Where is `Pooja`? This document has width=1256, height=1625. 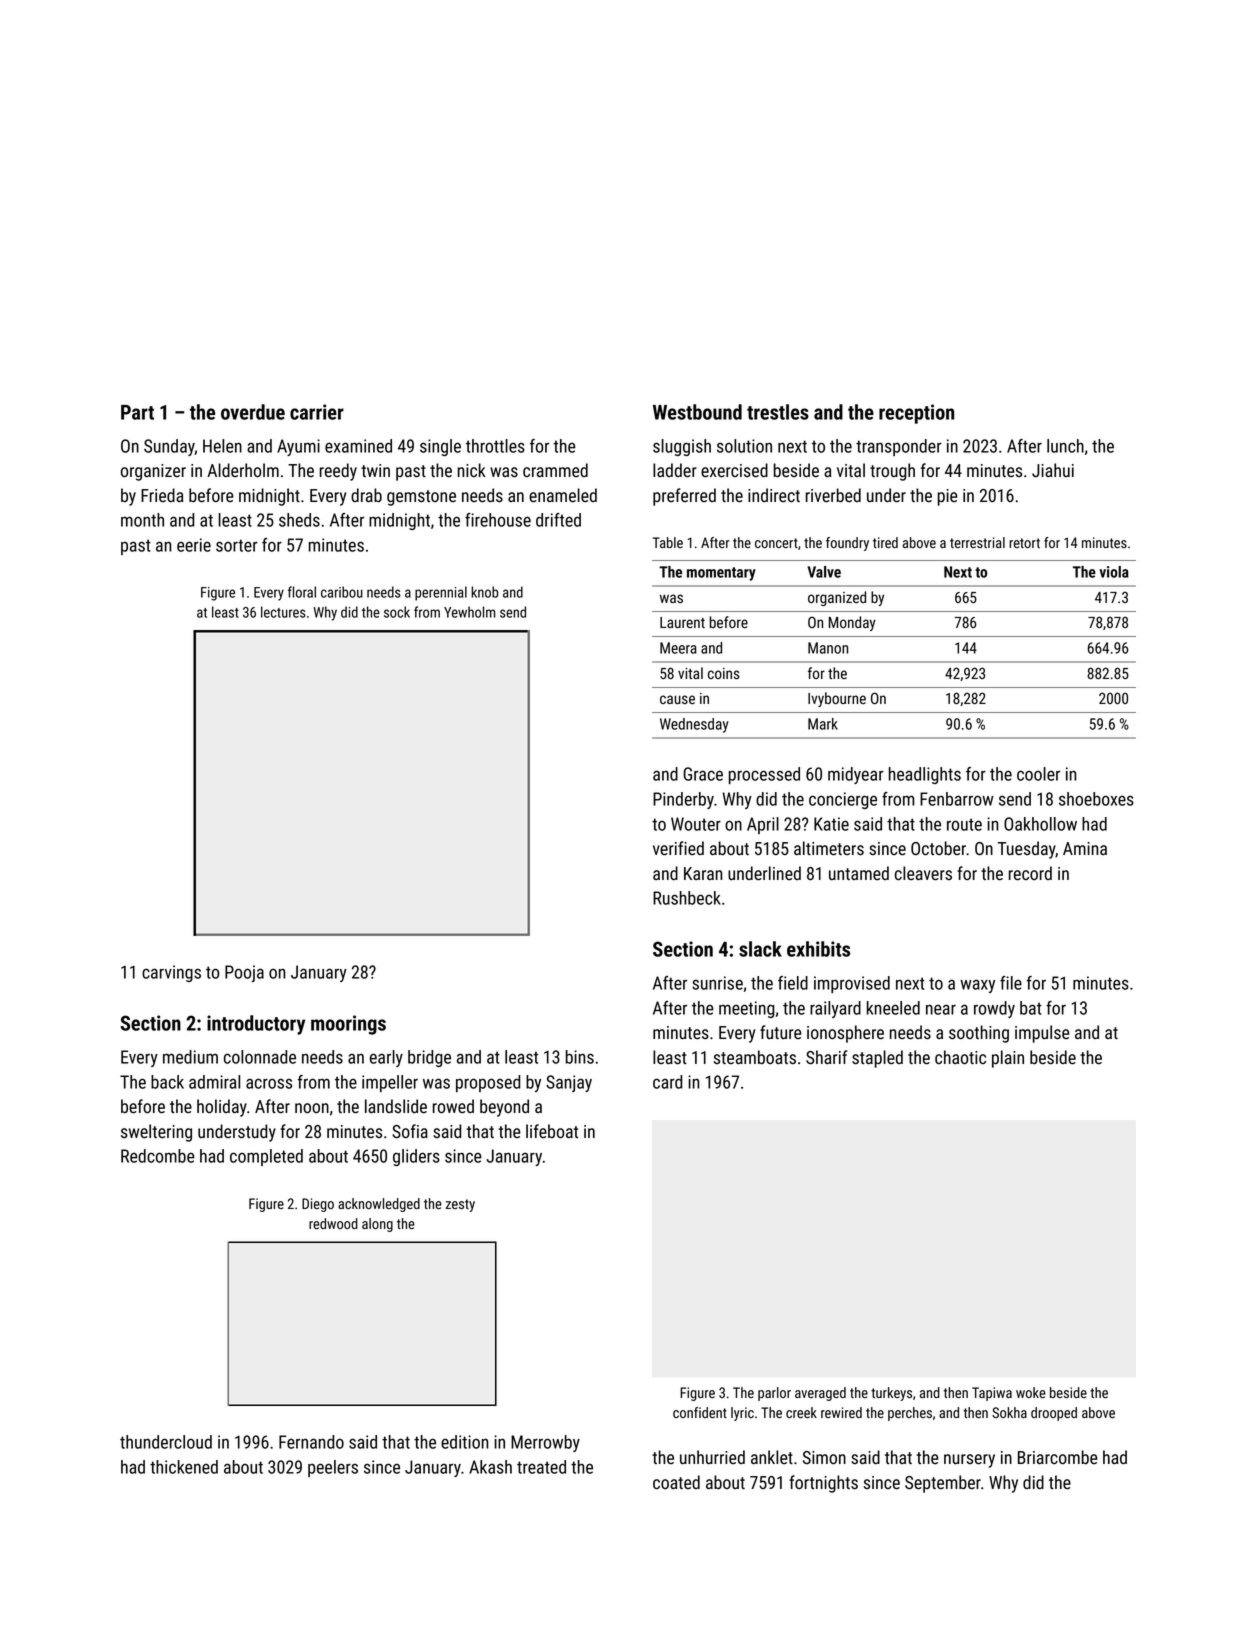 Pooja is located at coordinates (244, 973).
